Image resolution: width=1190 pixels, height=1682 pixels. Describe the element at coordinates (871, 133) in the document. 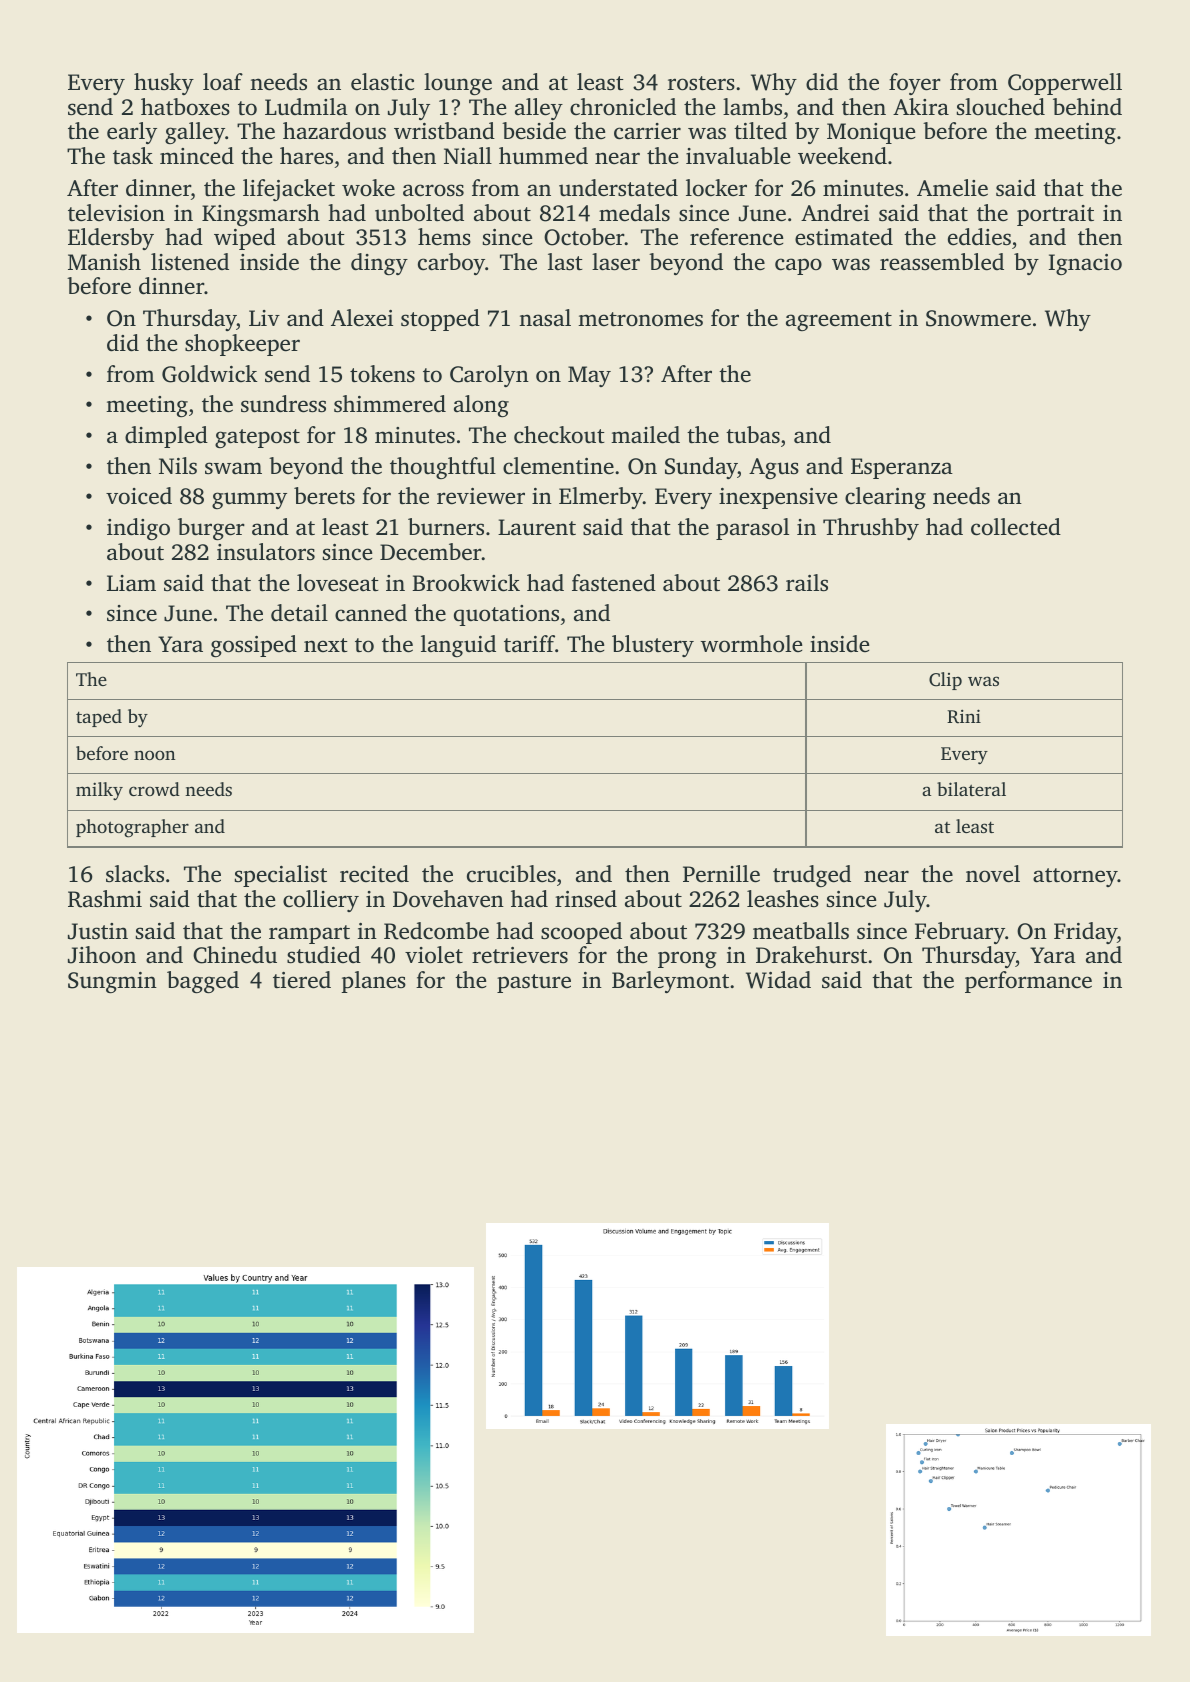

I see `Monique` at that location.
